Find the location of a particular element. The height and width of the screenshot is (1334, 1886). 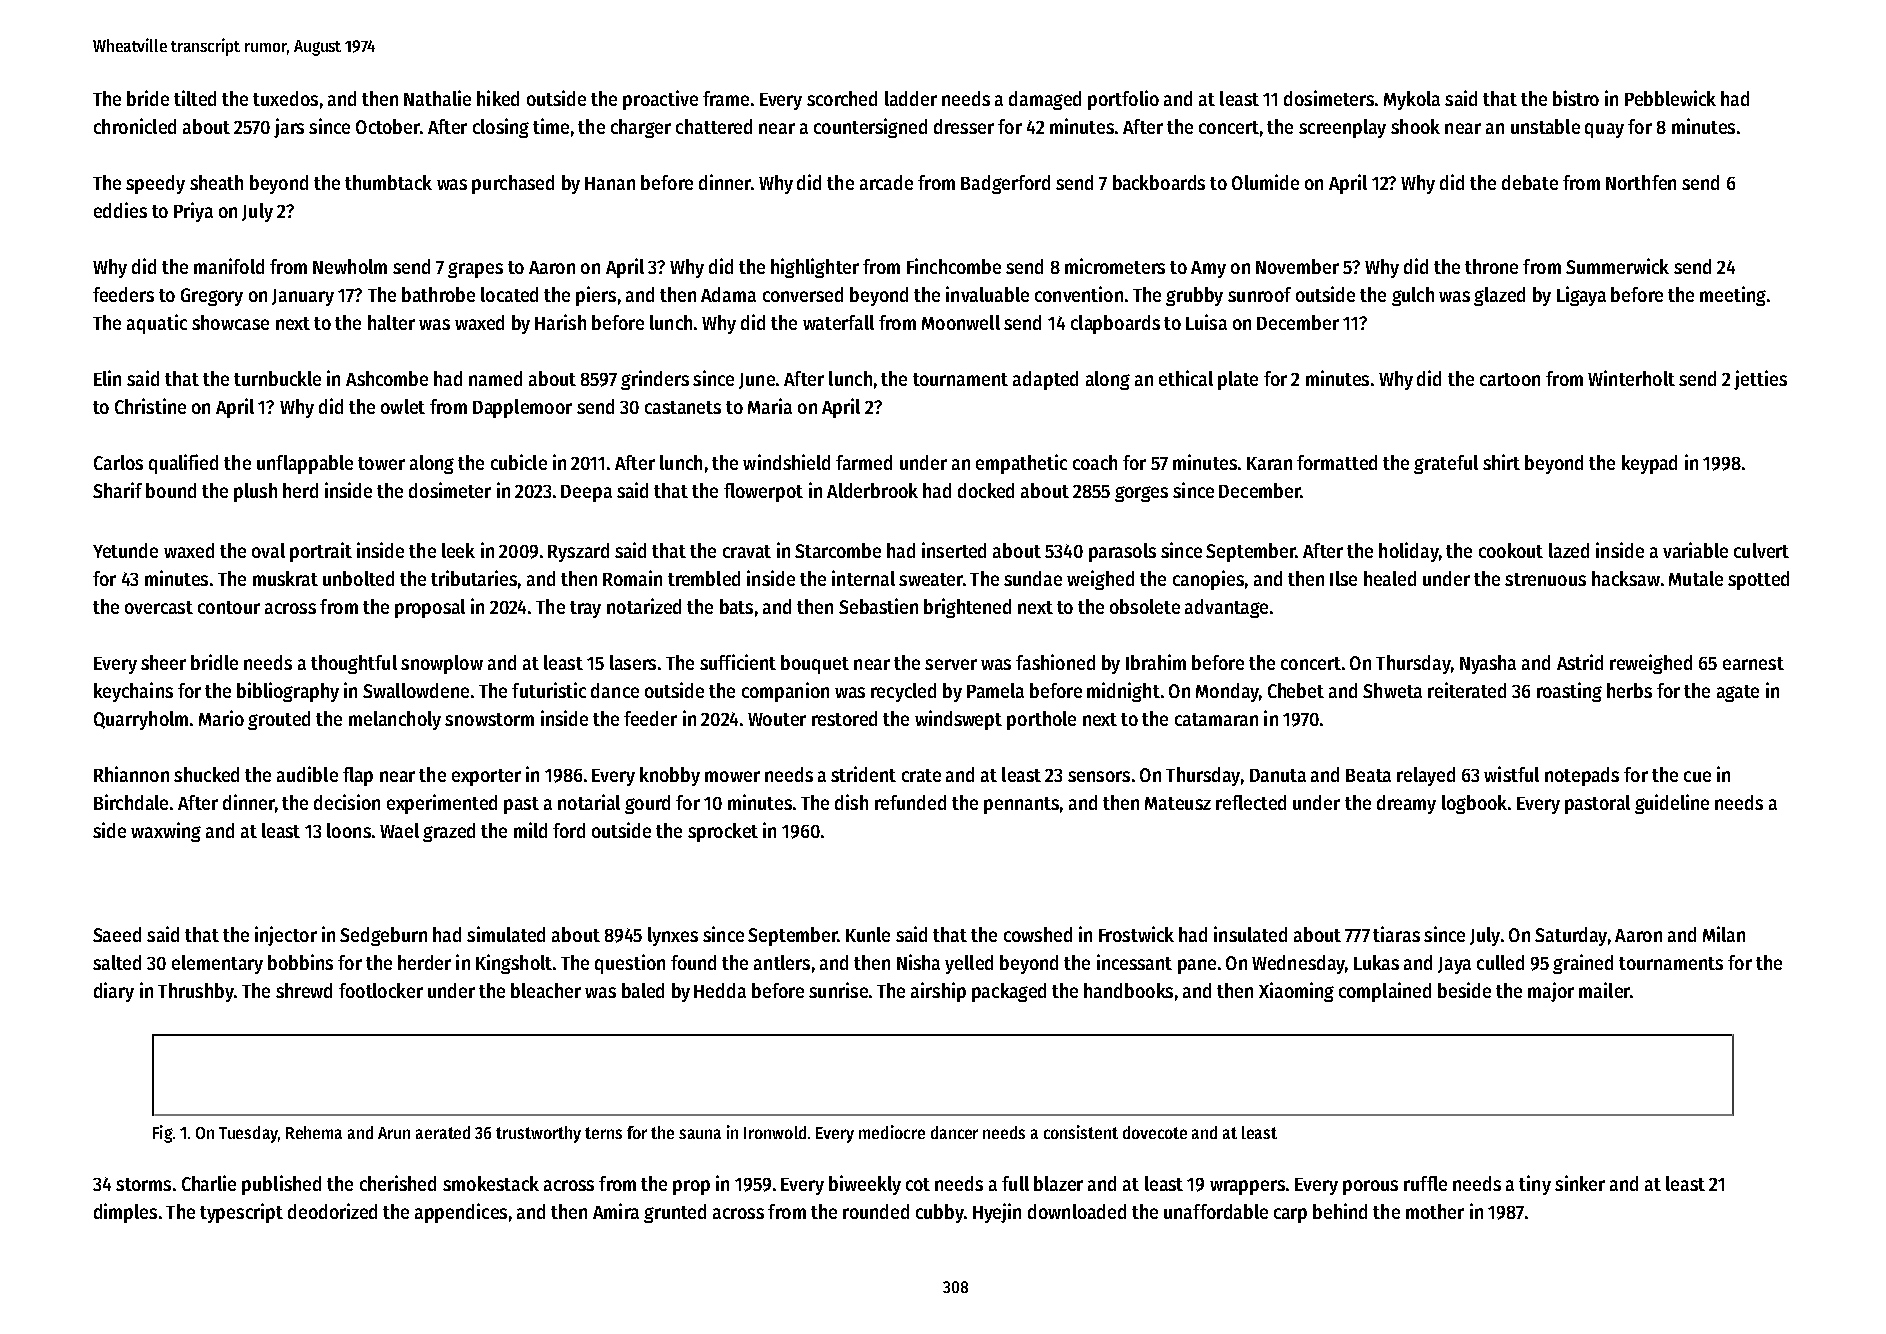

flowerpot is located at coordinates (763, 492).
